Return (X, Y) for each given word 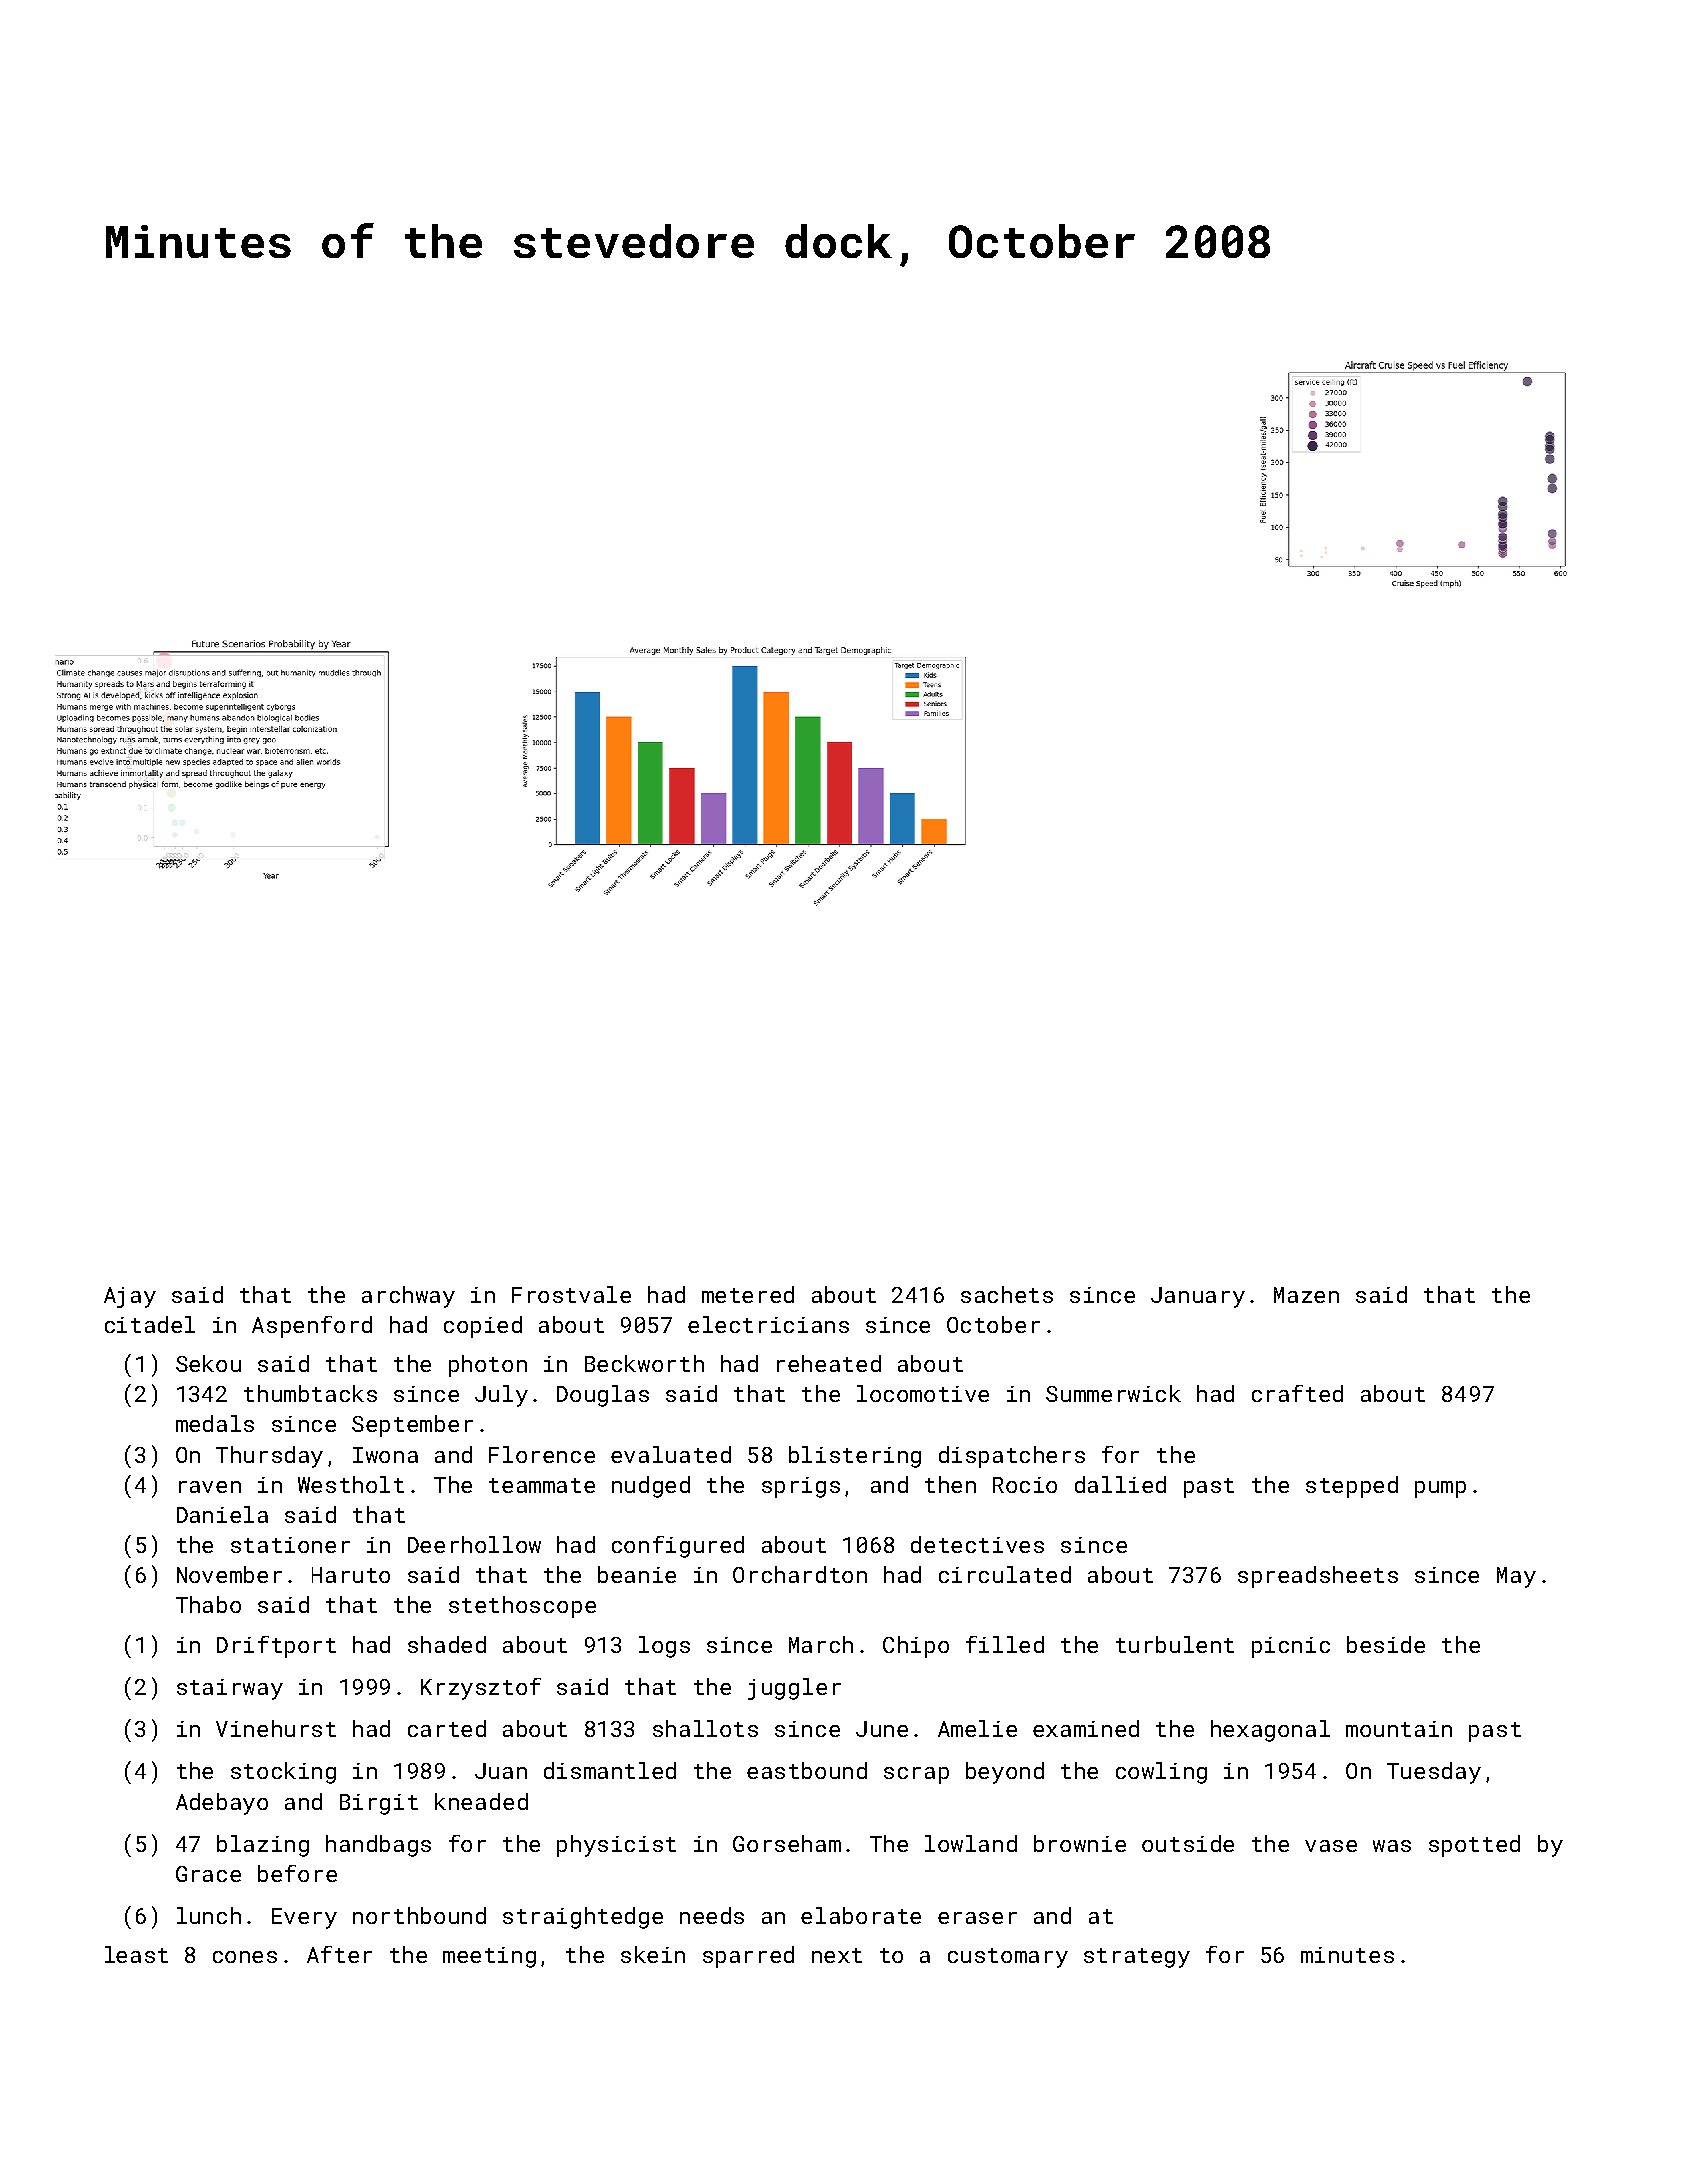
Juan (501, 1771)
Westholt (351, 1484)
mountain (1399, 1729)
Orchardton (800, 1574)
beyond (1005, 1773)
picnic (1291, 1647)
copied (483, 1327)
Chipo (916, 1647)
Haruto (351, 1575)
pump (1440, 1489)
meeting (489, 1957)
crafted (1297, 1393)
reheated (829, 1363)
